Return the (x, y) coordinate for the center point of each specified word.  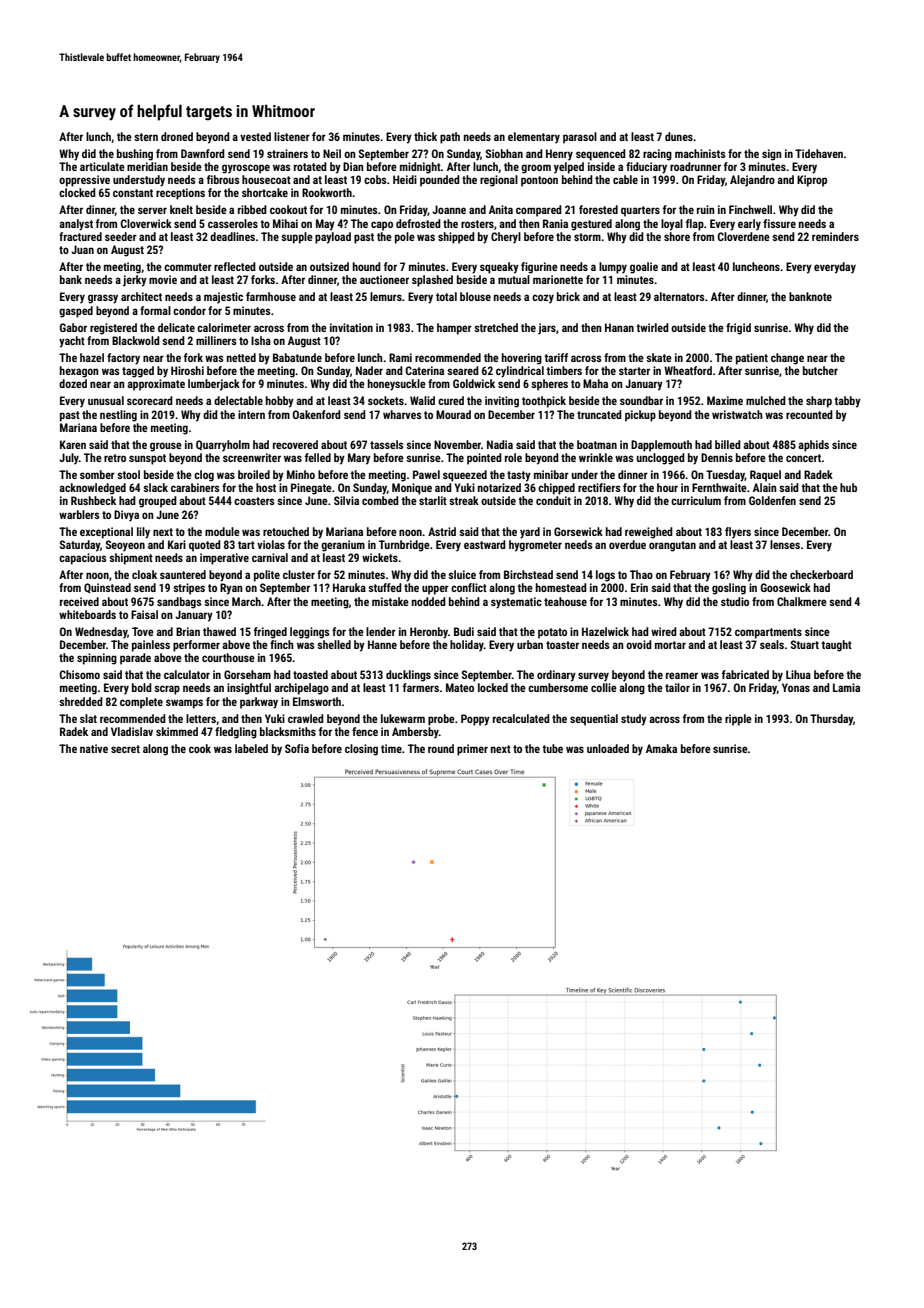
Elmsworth (317, 701)
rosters (477, 224)
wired (664, 631)
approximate (156, 385)
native (94, 748)
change (787, 359)
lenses (785, 544)
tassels (387, 444)
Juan (82, 249)
